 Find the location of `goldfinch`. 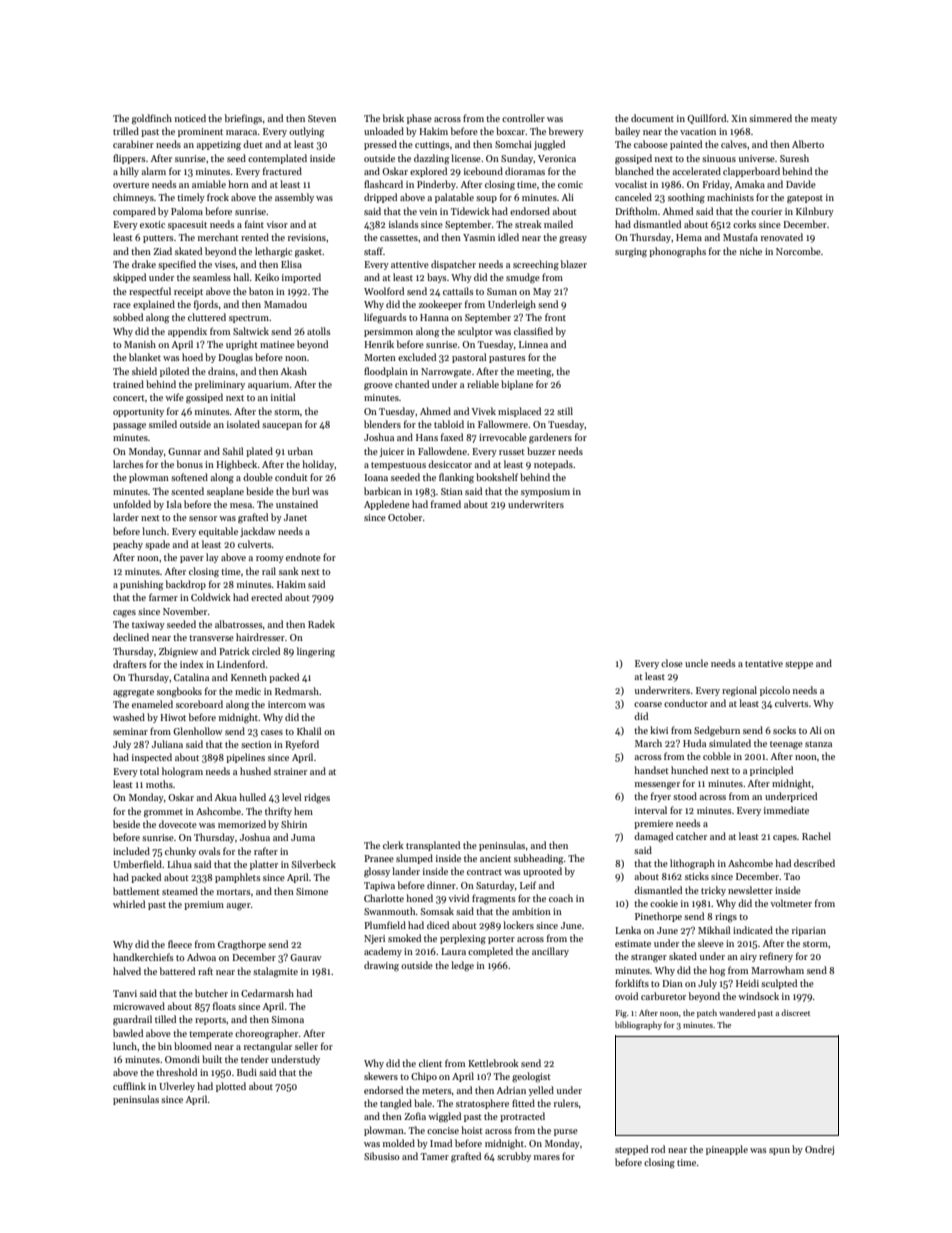

goldfinch is located at coordinates (152, 119).
